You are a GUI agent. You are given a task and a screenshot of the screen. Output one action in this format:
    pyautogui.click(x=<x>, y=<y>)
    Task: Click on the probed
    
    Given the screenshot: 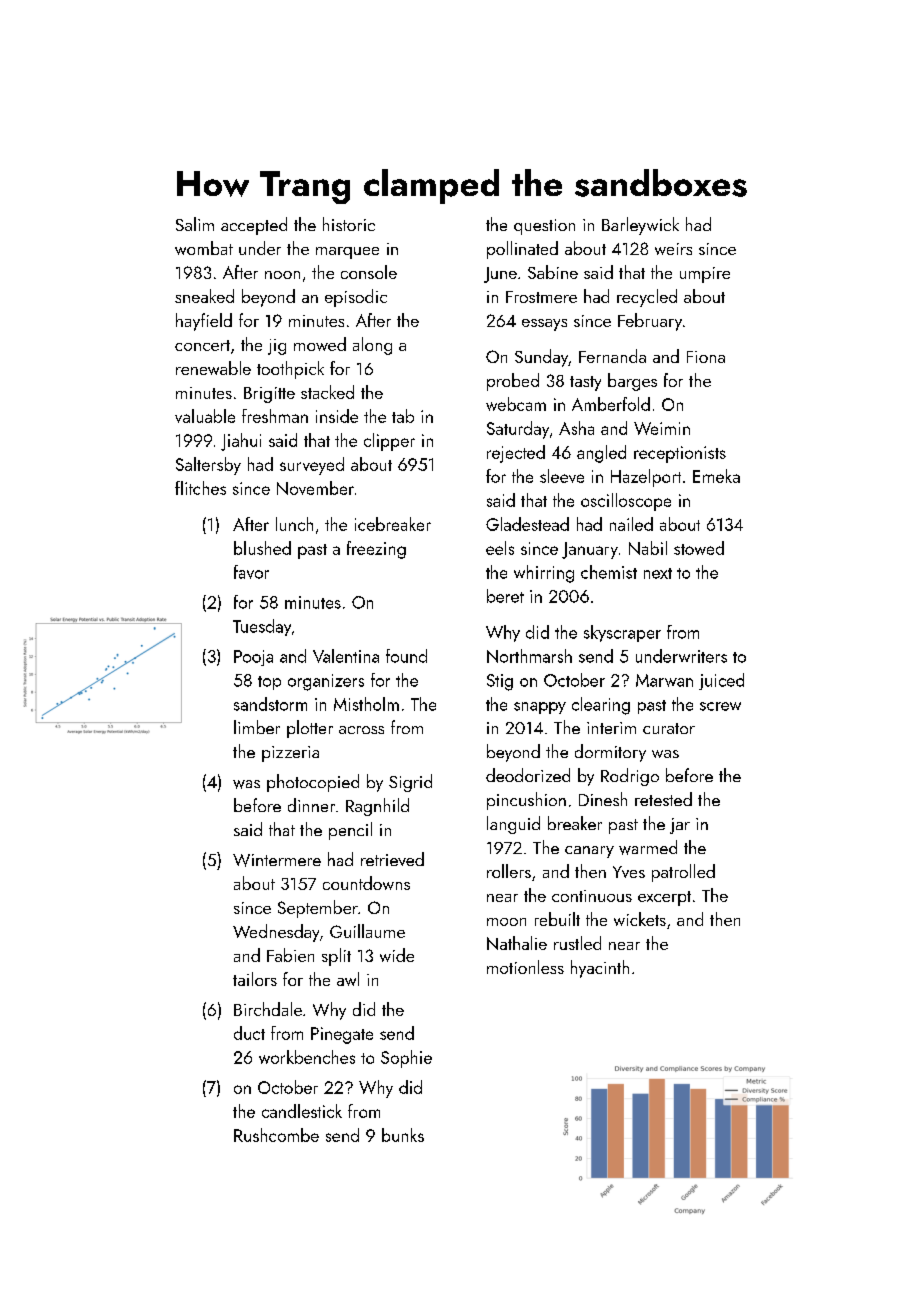 What is the action you would take?
    pyautogui.click(x=513, y=382)
